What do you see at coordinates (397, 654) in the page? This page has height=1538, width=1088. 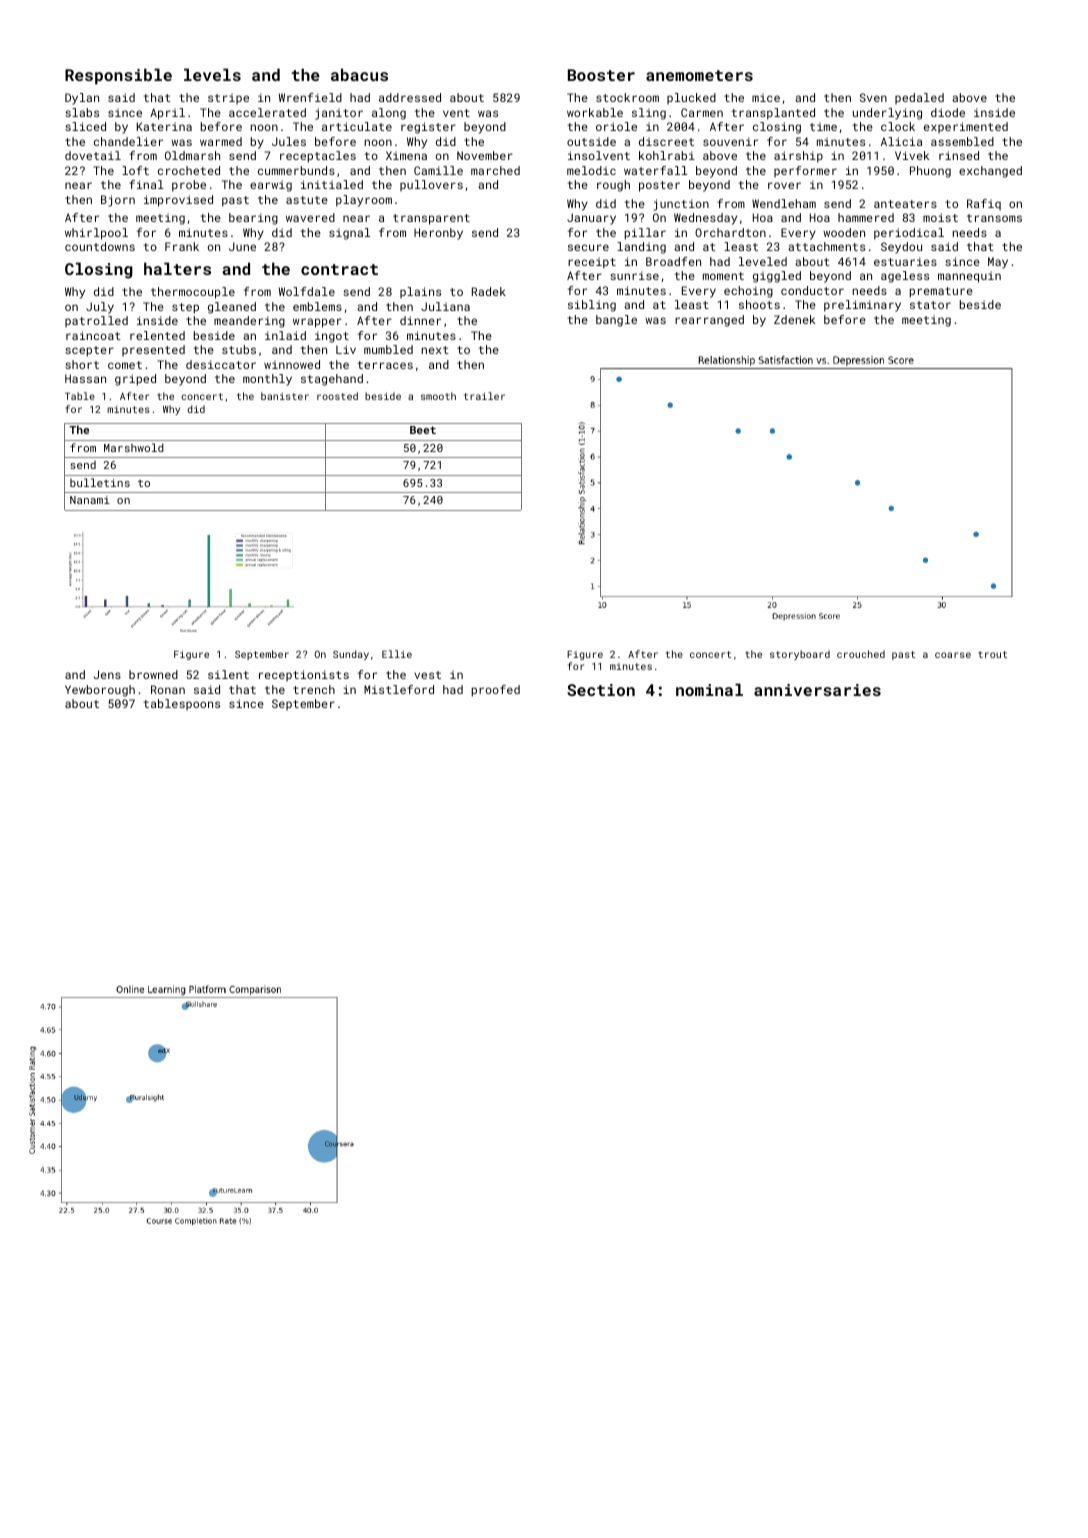 I see `Ellie` at bounding box center [397, 654].
